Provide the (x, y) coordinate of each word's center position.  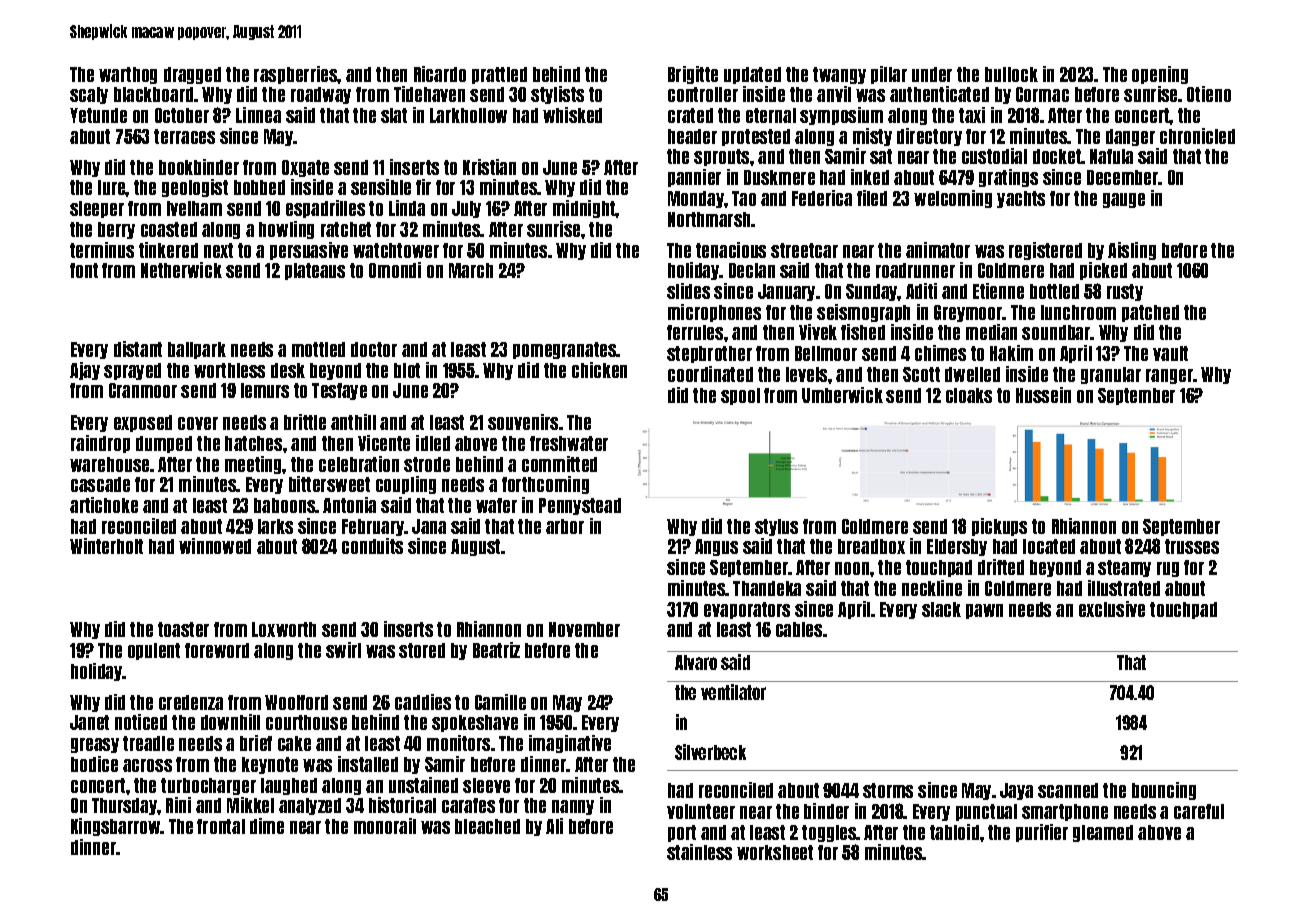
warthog (128, 75)
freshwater (569, 443)
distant (138, 349)
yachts (1021, 199)
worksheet (775, 852)
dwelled (972, 374)
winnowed (215, 546)
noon (852, 568)
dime (267, 826)
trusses (1192, 546)
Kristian (489, 167)
